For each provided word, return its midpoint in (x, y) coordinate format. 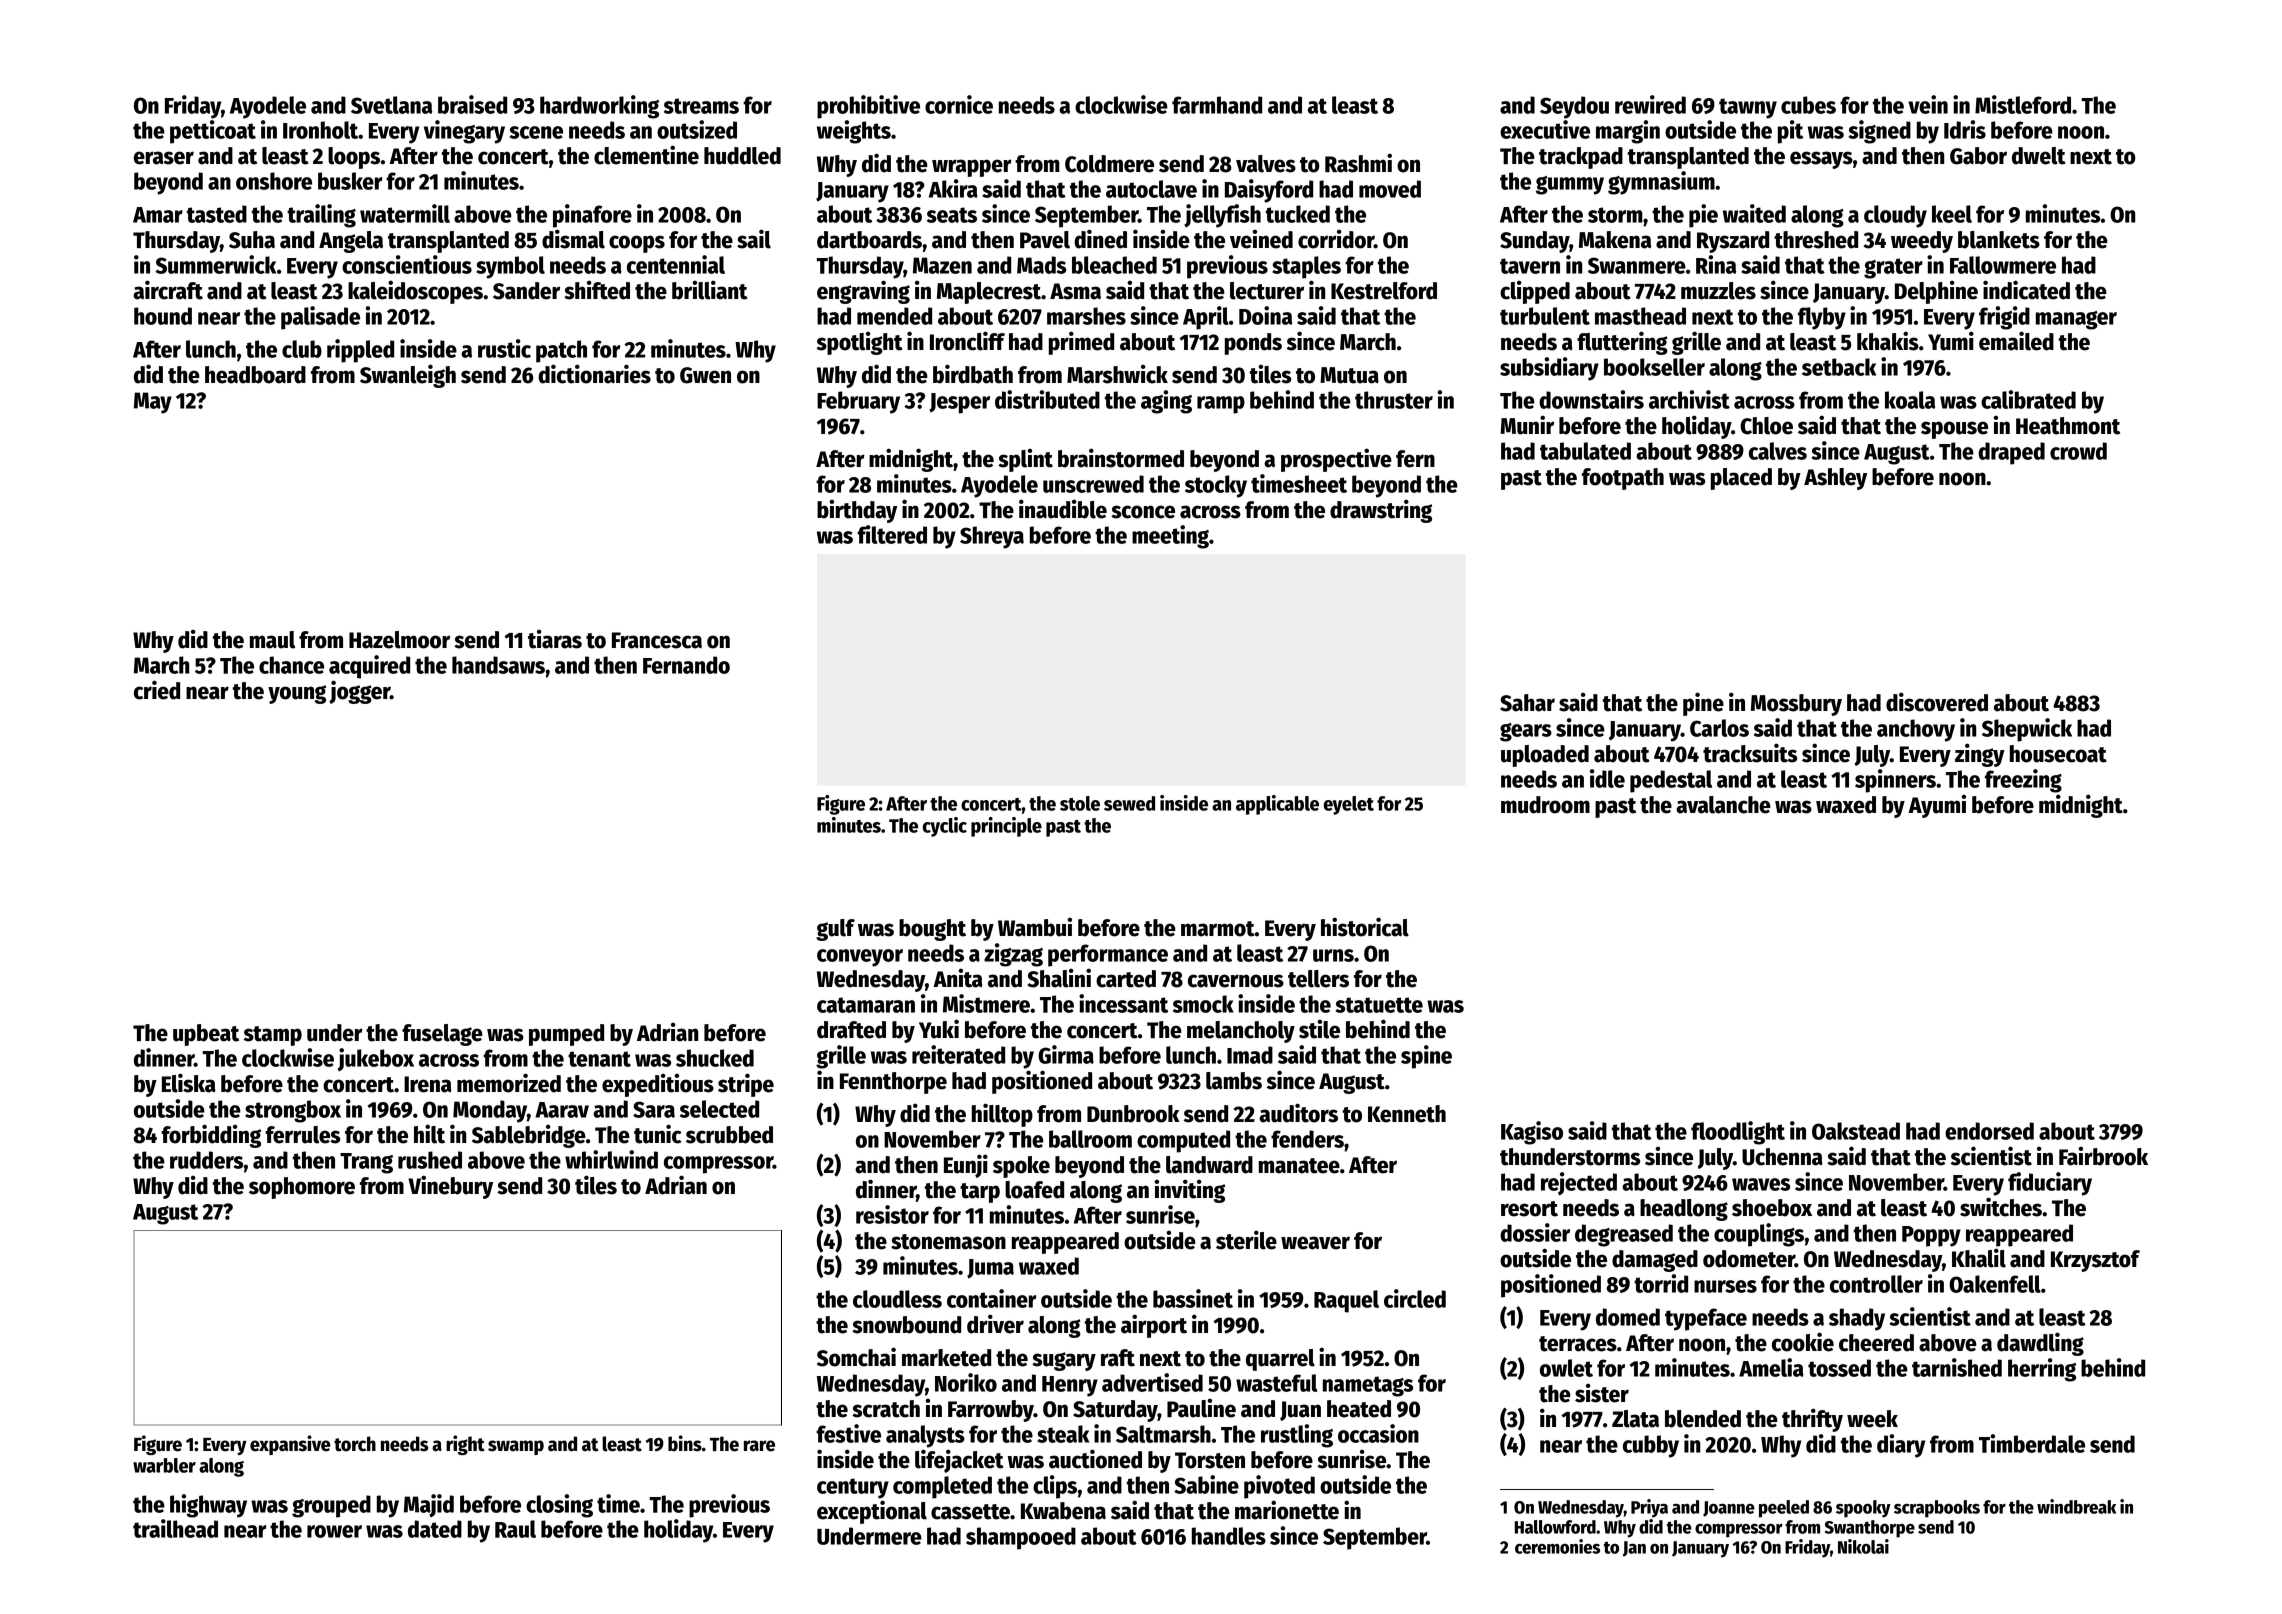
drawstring (1381, 511)
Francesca (657, 640)
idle (1607, 778)
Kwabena (1063, 1511)
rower (334, 1531)
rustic (504, 348)
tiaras (555, 639)
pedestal (1671, 781)
